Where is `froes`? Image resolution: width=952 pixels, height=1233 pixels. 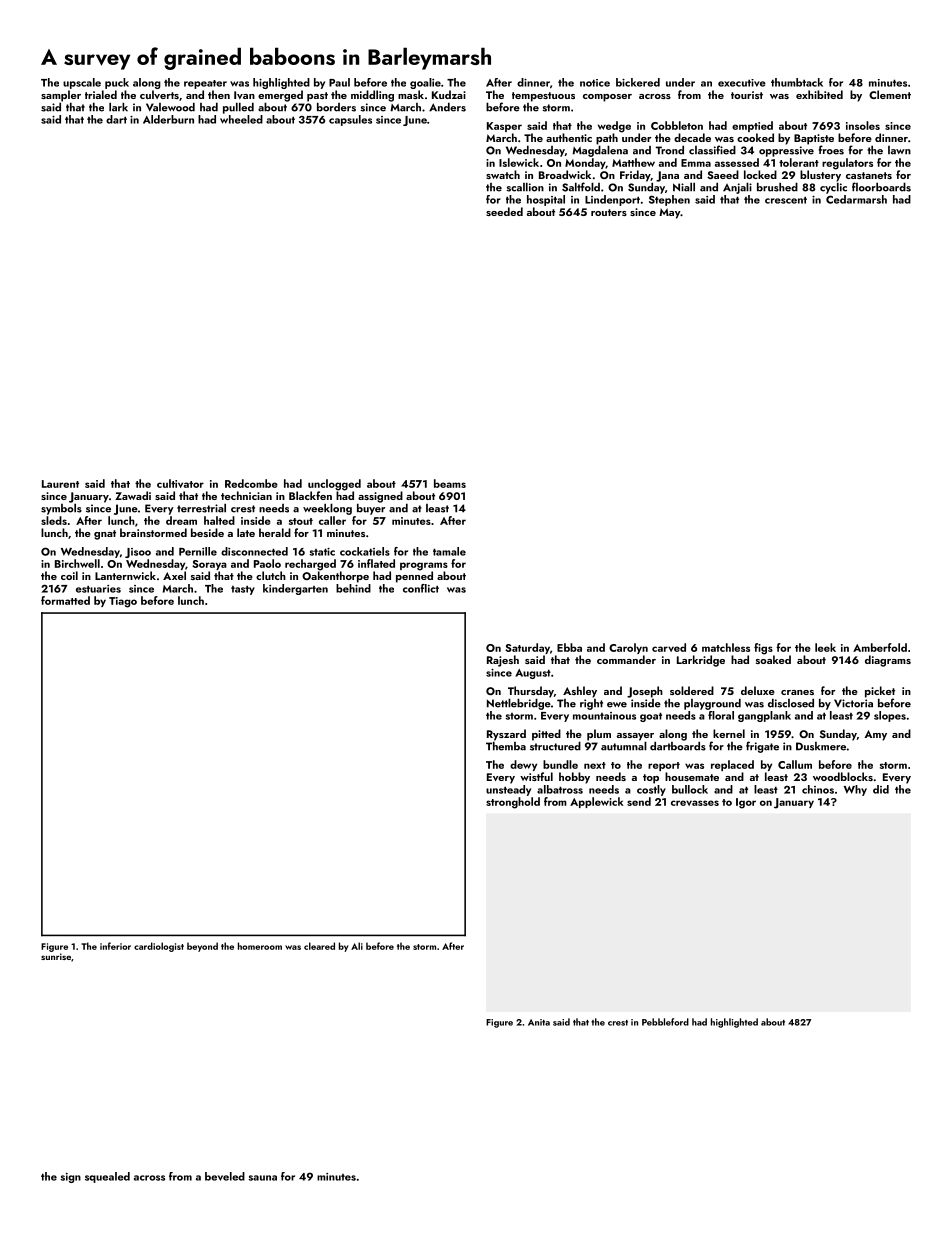 froes is located at coordinates (831, 150).
